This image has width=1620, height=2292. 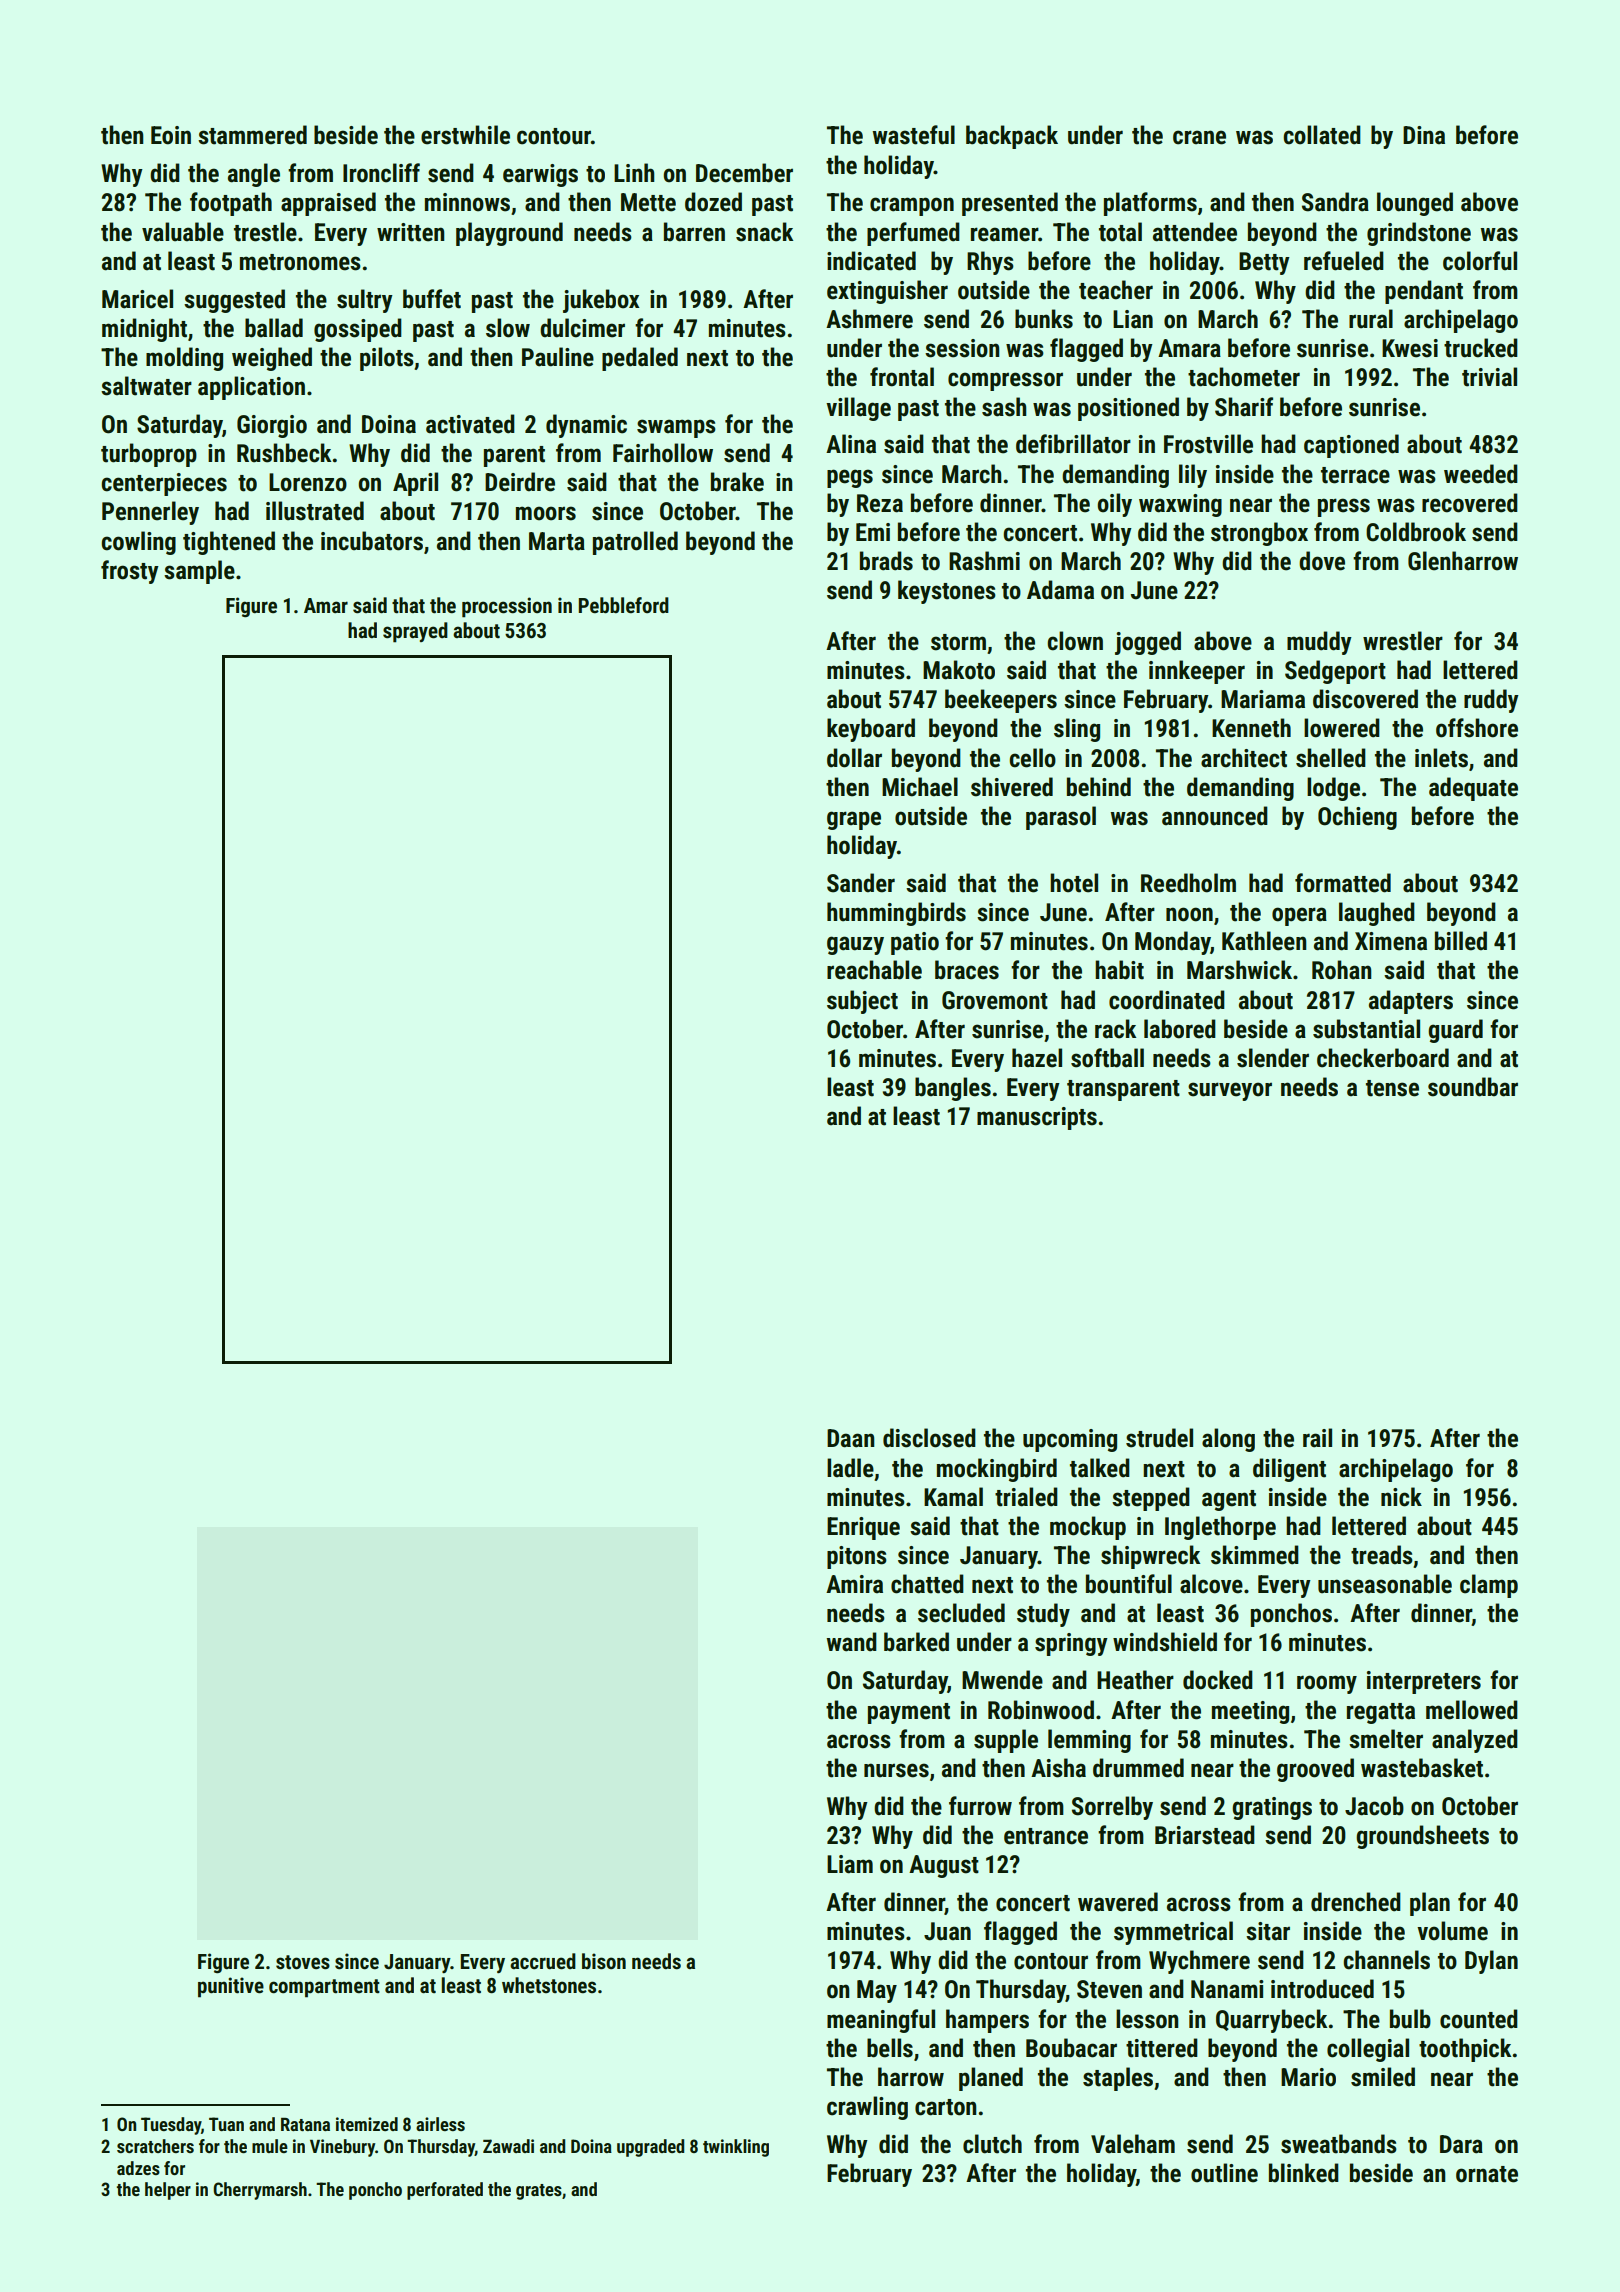 What do you see at coordinates (623, 605) in the image?
I see `Pebbleford` at bounding box center [623, 605].
